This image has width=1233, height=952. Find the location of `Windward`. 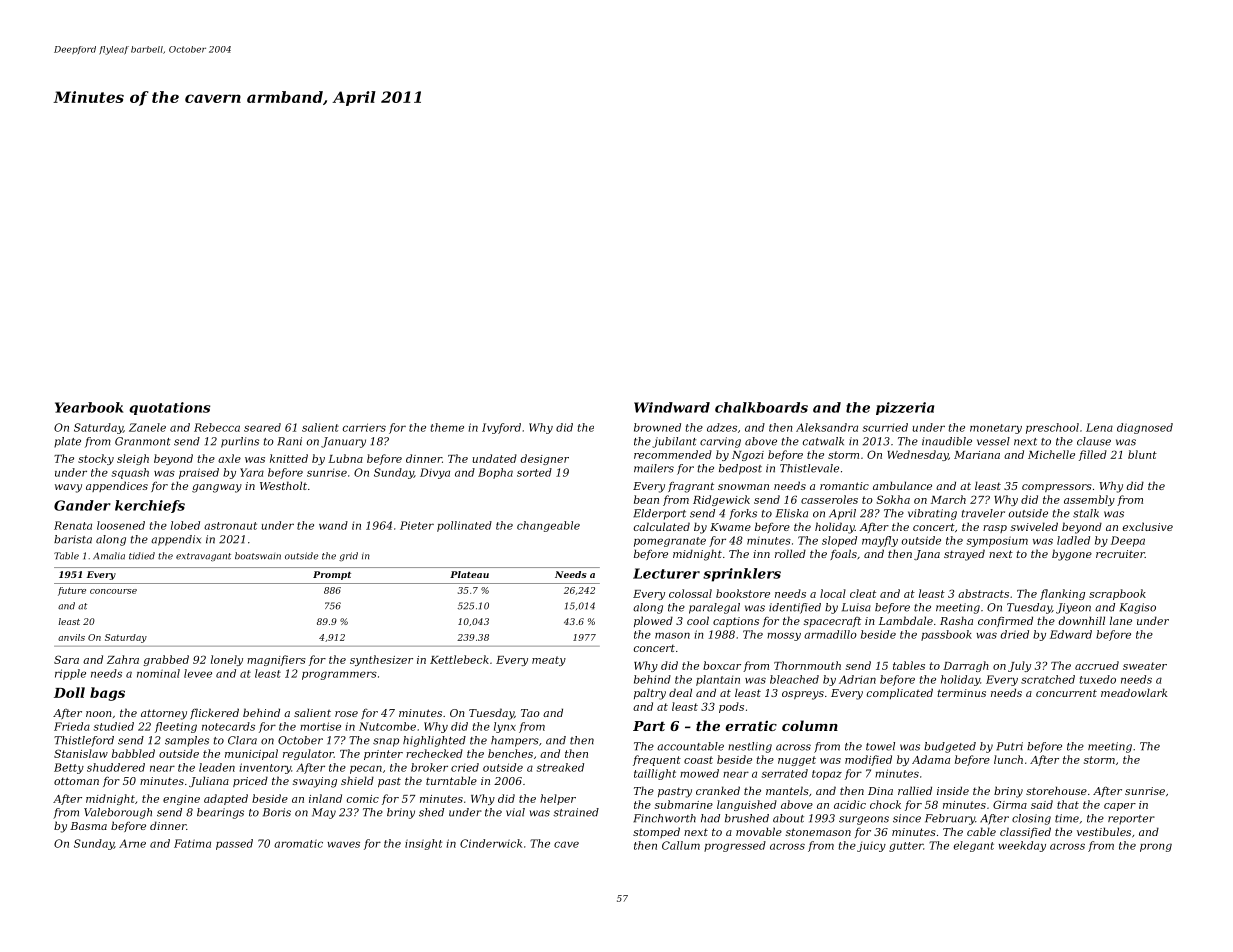

Windward is located at coordinates (672, 407).
